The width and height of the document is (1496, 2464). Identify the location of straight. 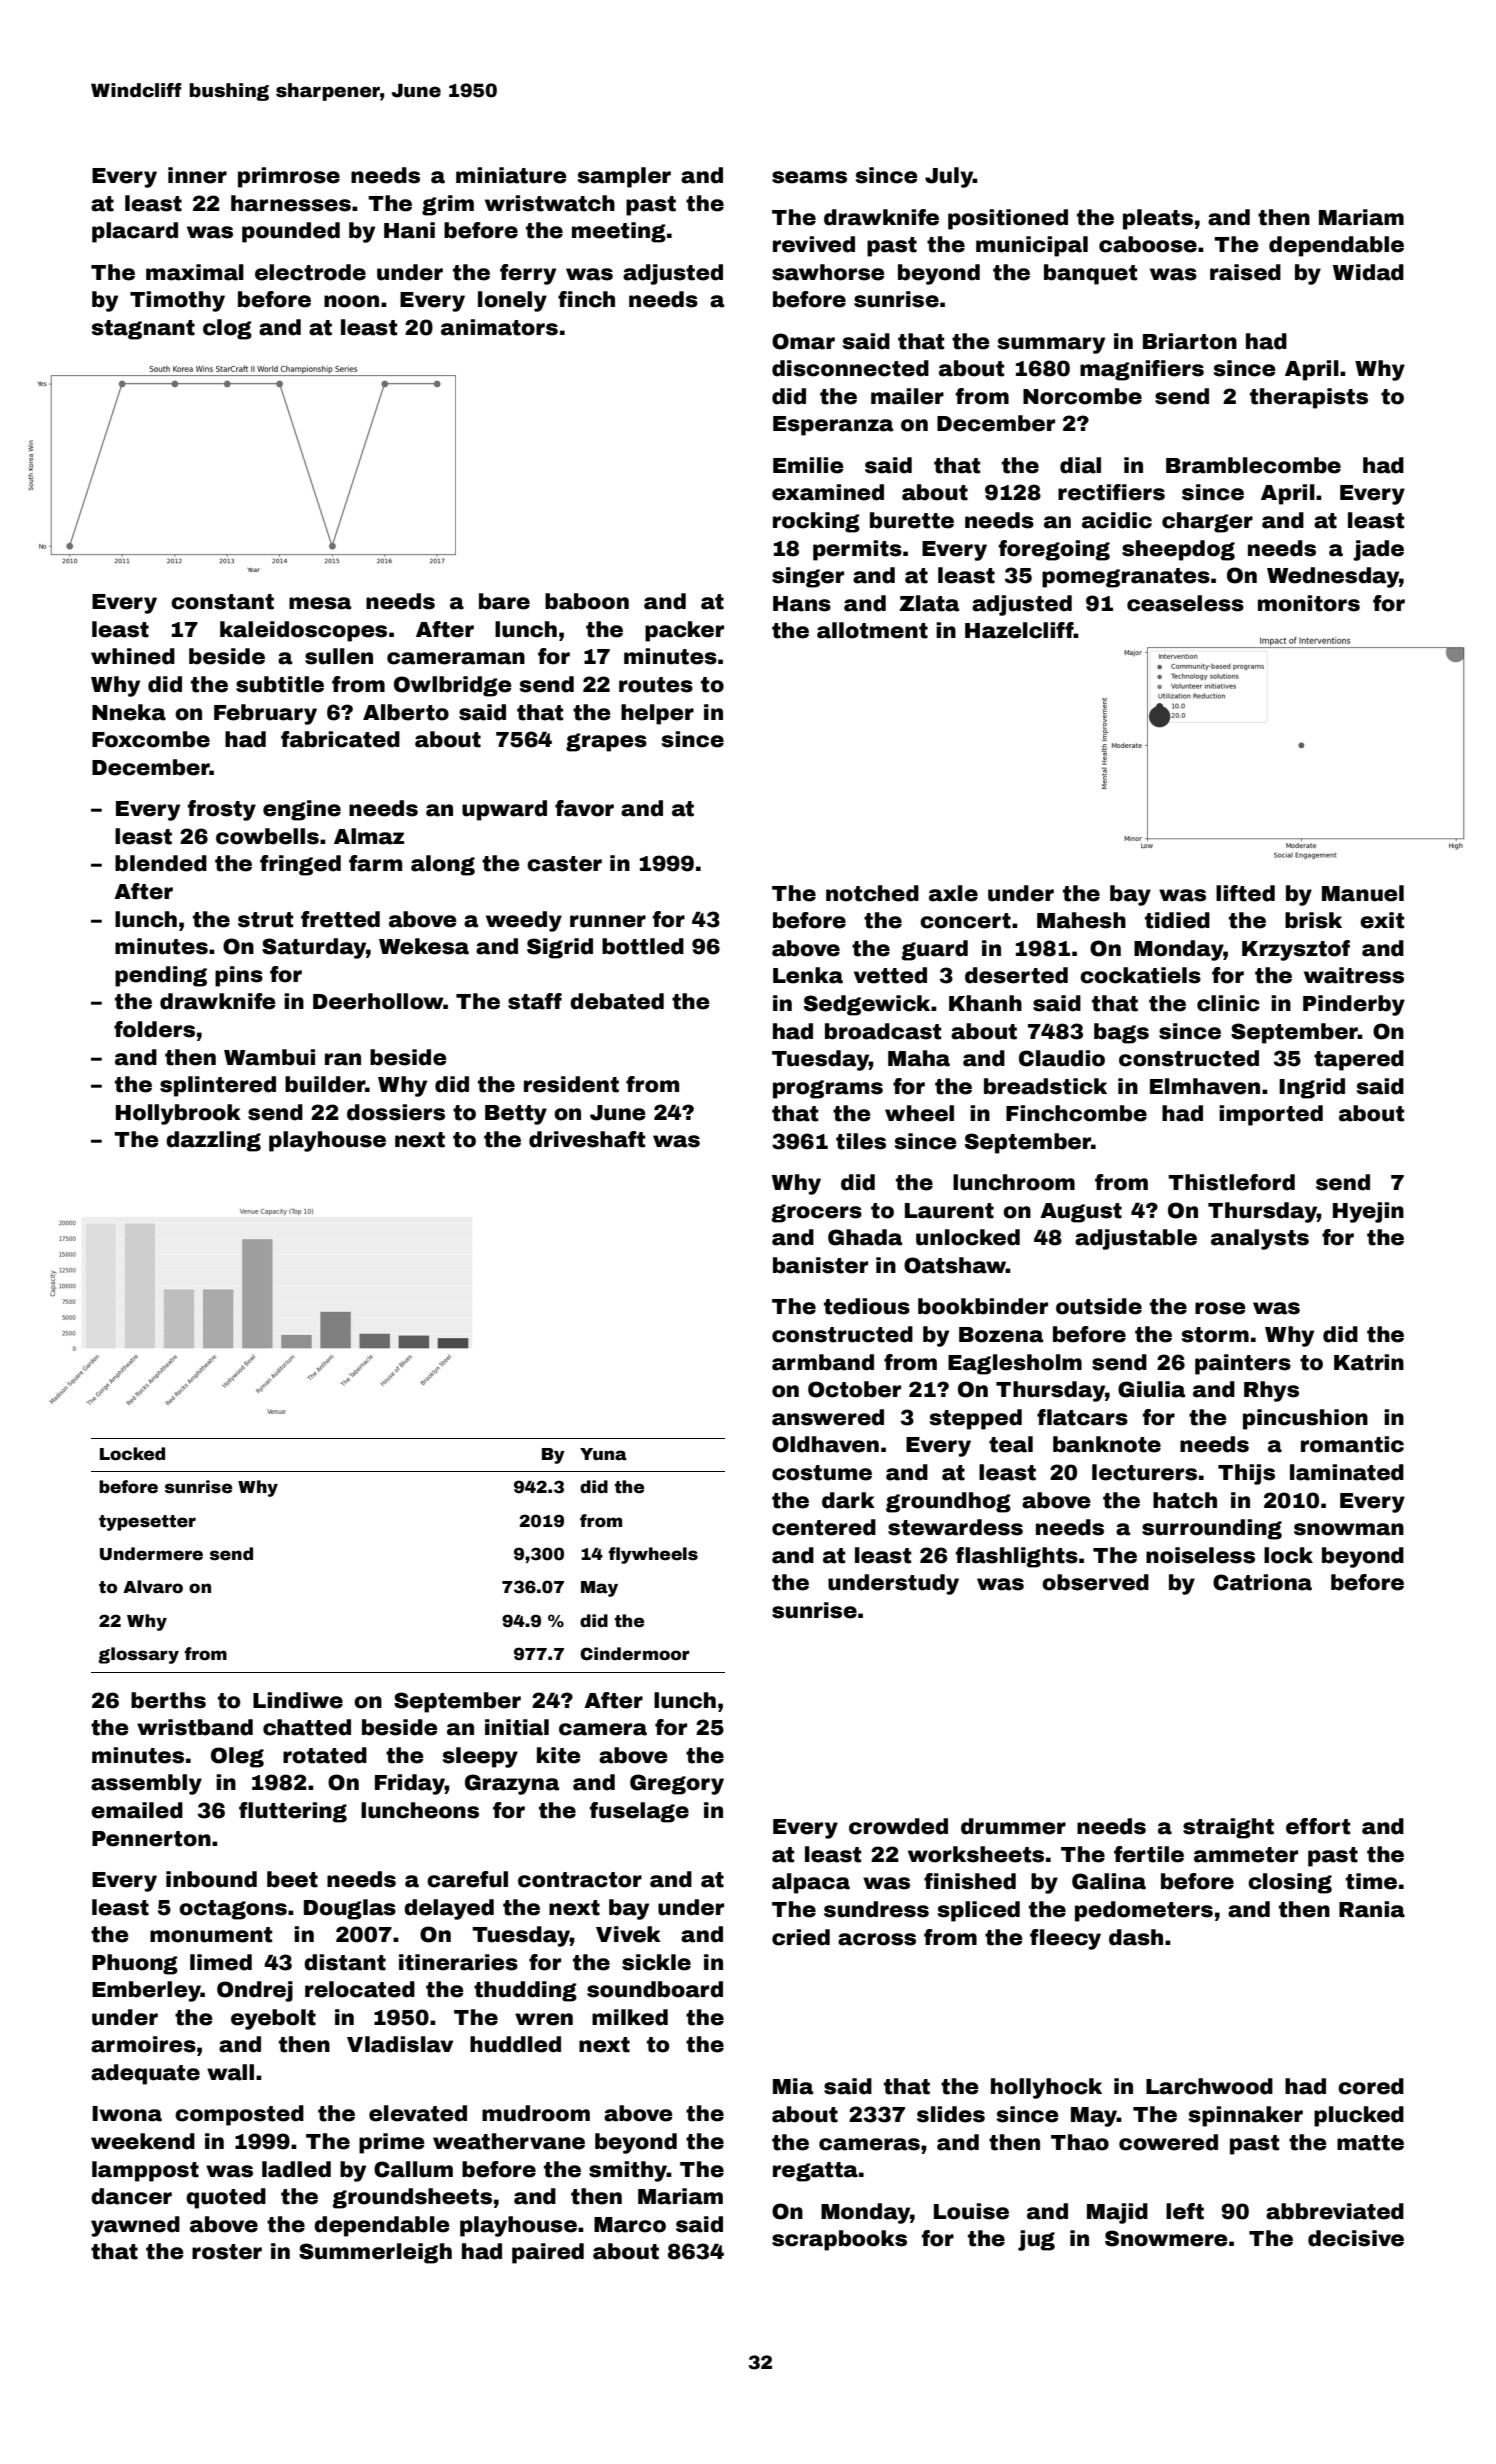
(1228, 1828).
